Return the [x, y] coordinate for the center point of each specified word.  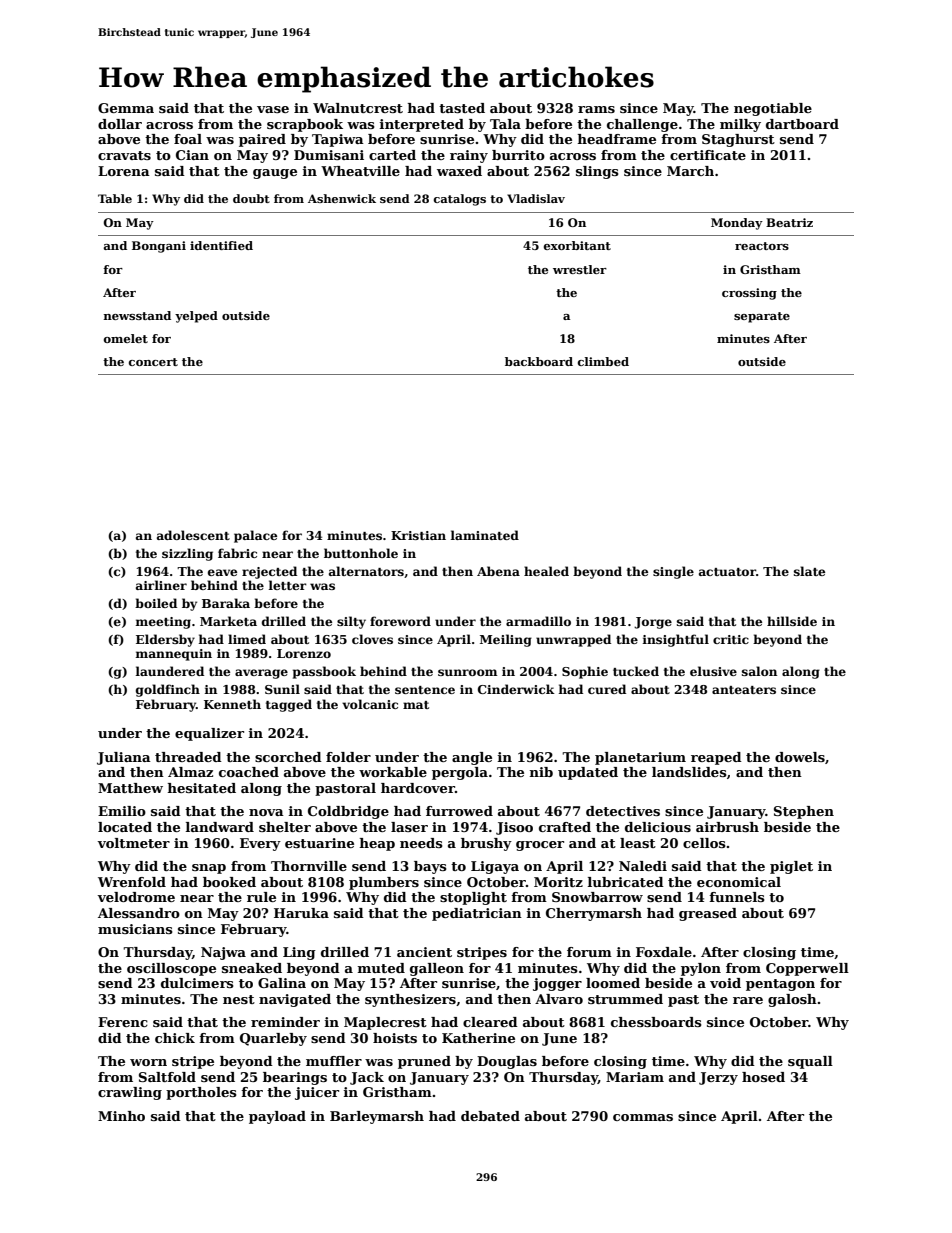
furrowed [459, 811]
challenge [642, 125]
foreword [400, 621]
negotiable [773, 109]
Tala [505, 124]
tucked [636, 671]
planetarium [640, 758]
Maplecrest [385, 1023]
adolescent [193, 535]
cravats [124, 155]
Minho [121, 1116]
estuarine [319, 843]
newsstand [137, 315]
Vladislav [536, 198]
